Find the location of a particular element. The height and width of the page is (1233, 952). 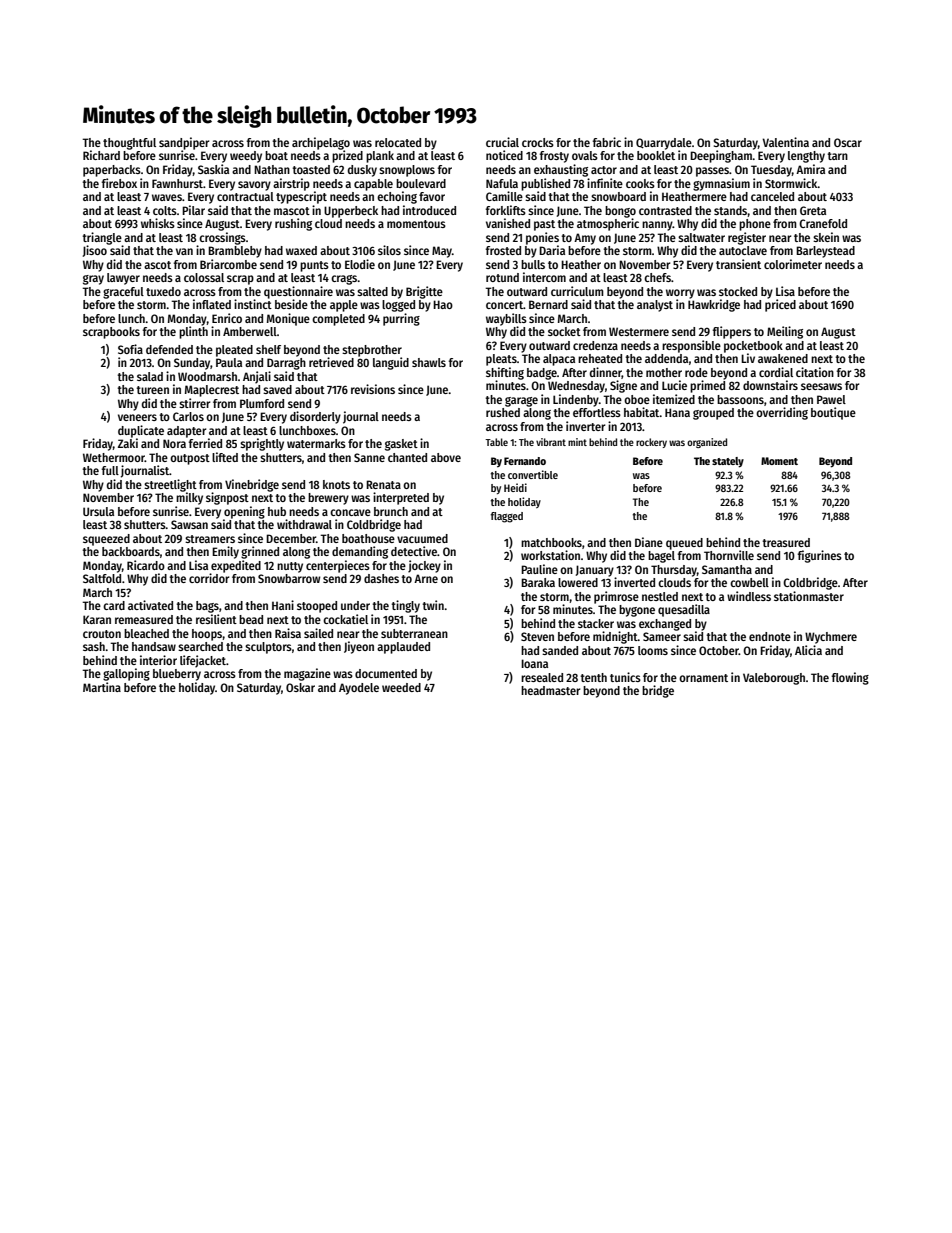

salad is located at coordinates (150, 376).
